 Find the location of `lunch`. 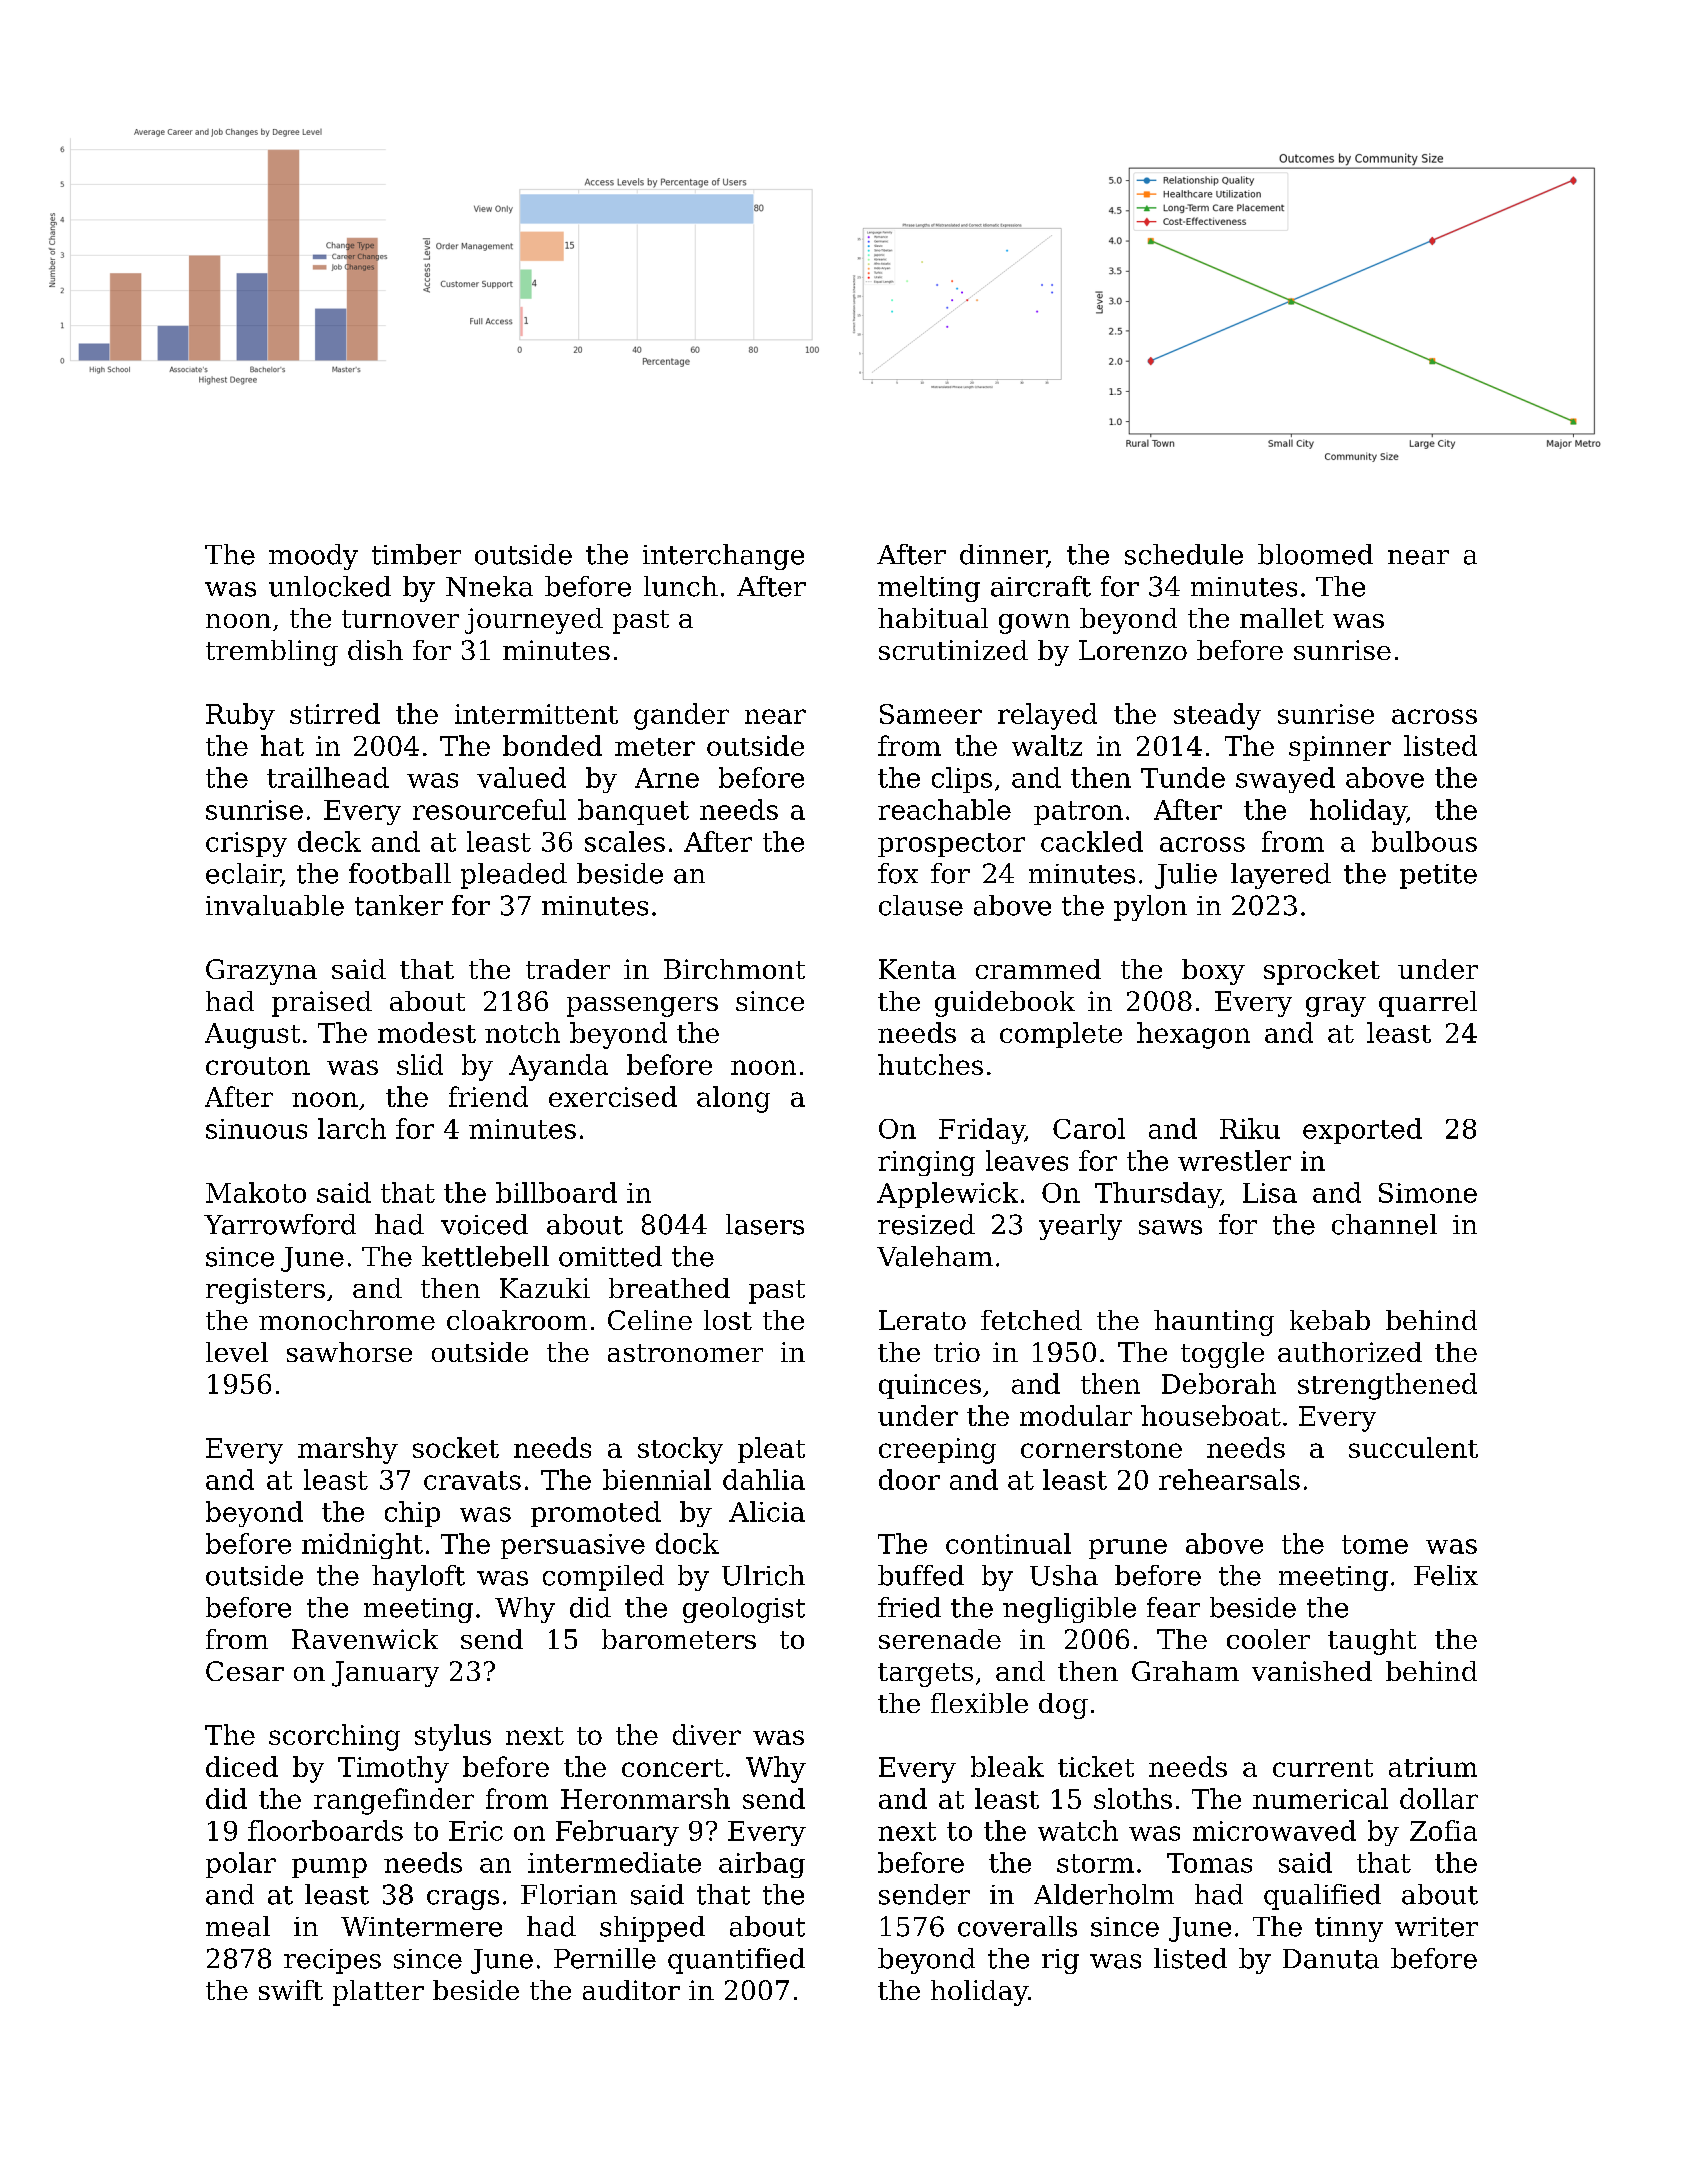

lunch is located at coordinates (681, 586).
